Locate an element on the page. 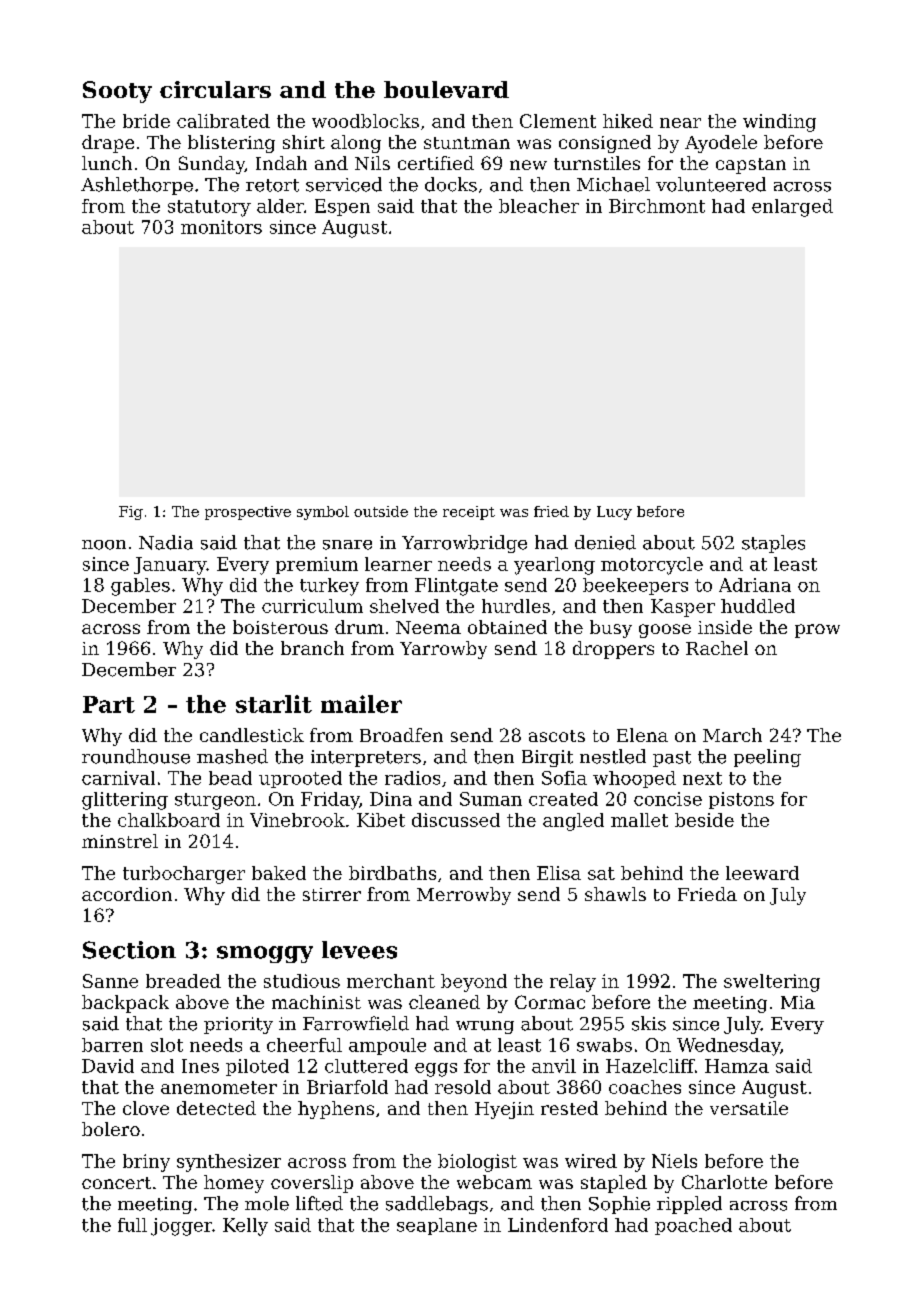 This document has width=924, height=1308. alder is located at coordinates (280, 206).
